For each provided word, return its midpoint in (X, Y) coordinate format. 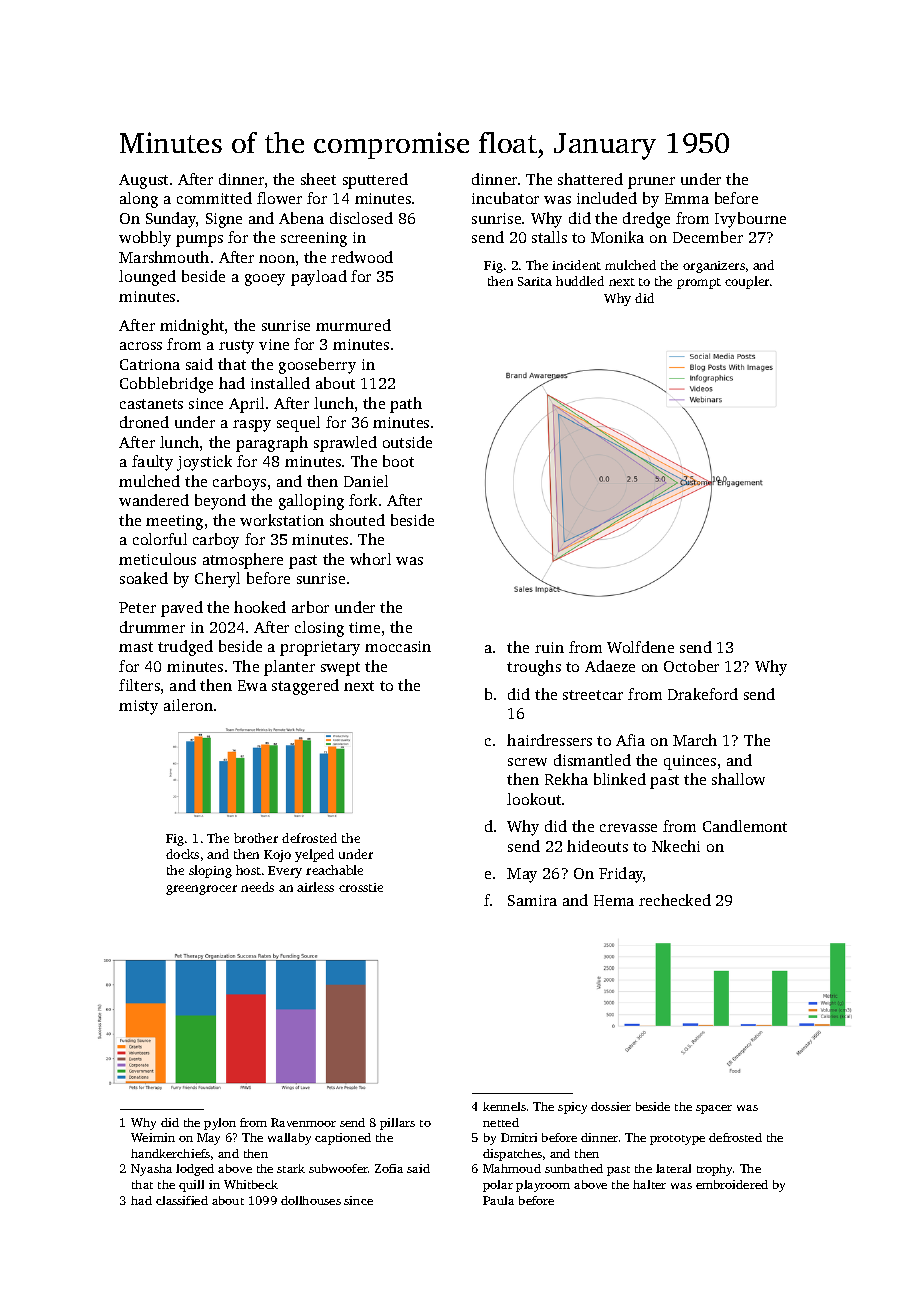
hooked (260, 607)
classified (182, 1200)
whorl (370, 559)
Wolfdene (640, 647)
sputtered (375, 181)
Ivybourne (750, 220)
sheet (318, 179)
